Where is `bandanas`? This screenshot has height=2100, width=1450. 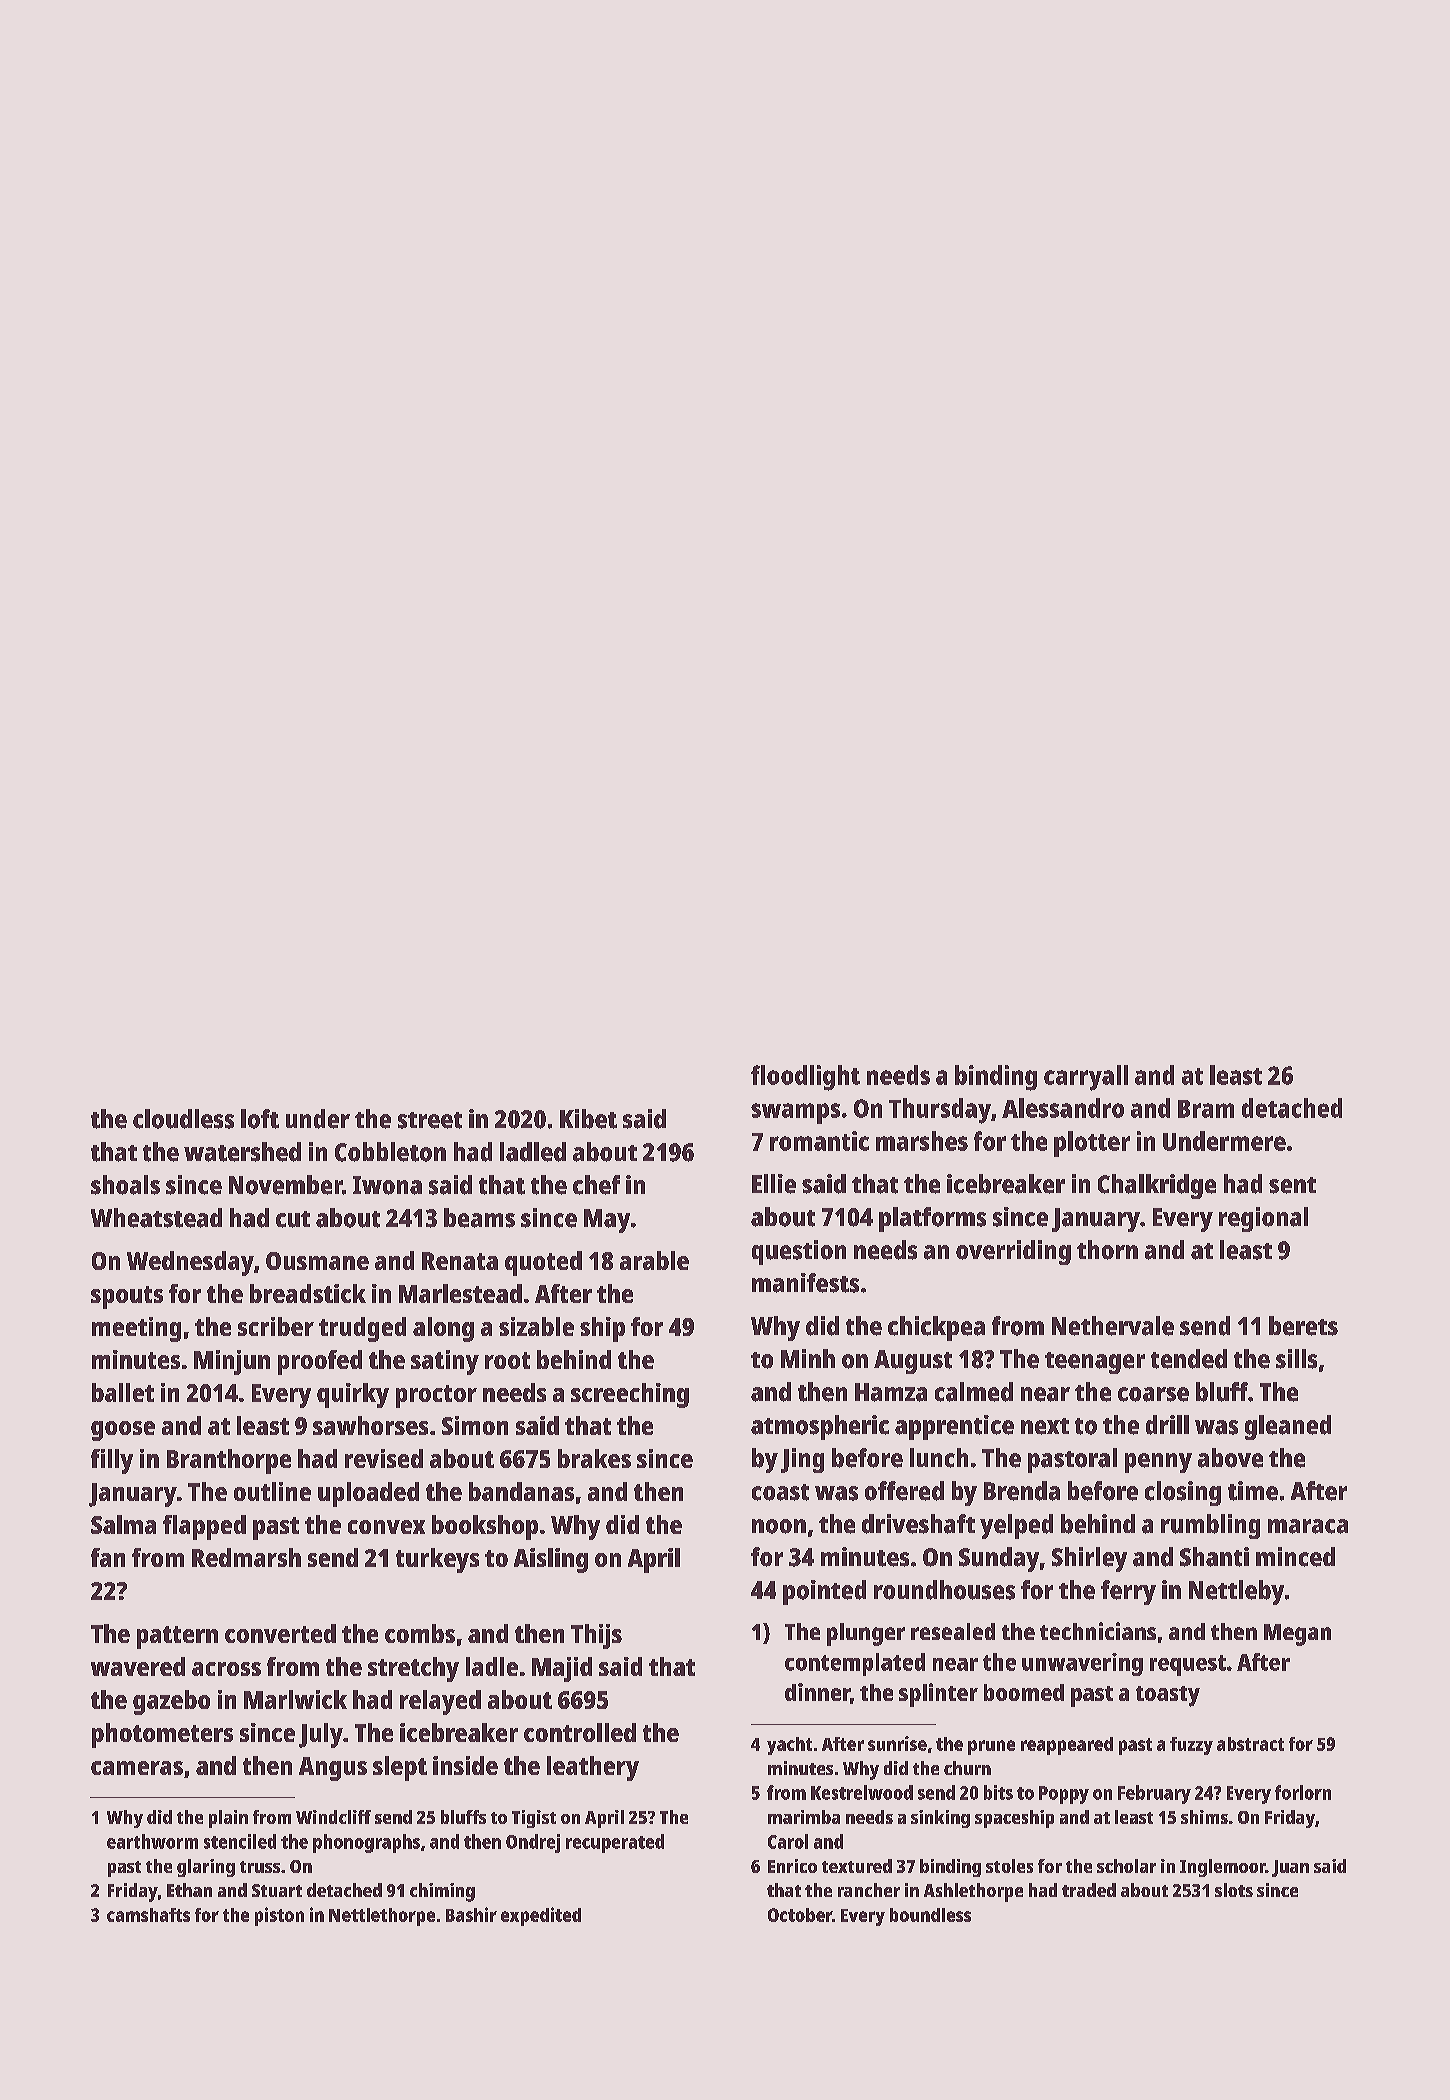 bandanas is located at coordinates (521, 1491).
